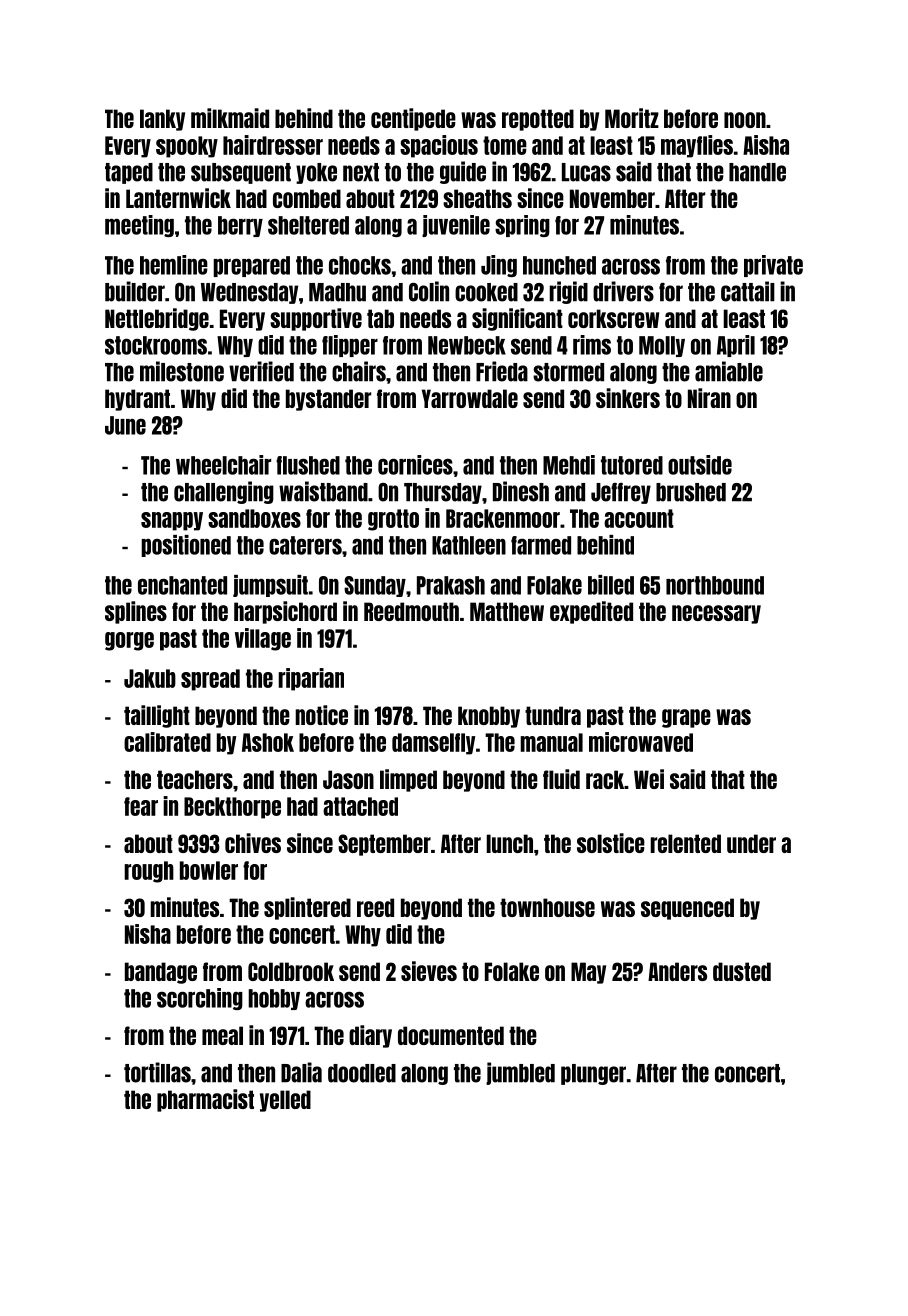 The height and width of the screenshot is (1316, 908). Describe the element at coordinates (716, 614) in the screenshot. I see `necessary` at that location.
